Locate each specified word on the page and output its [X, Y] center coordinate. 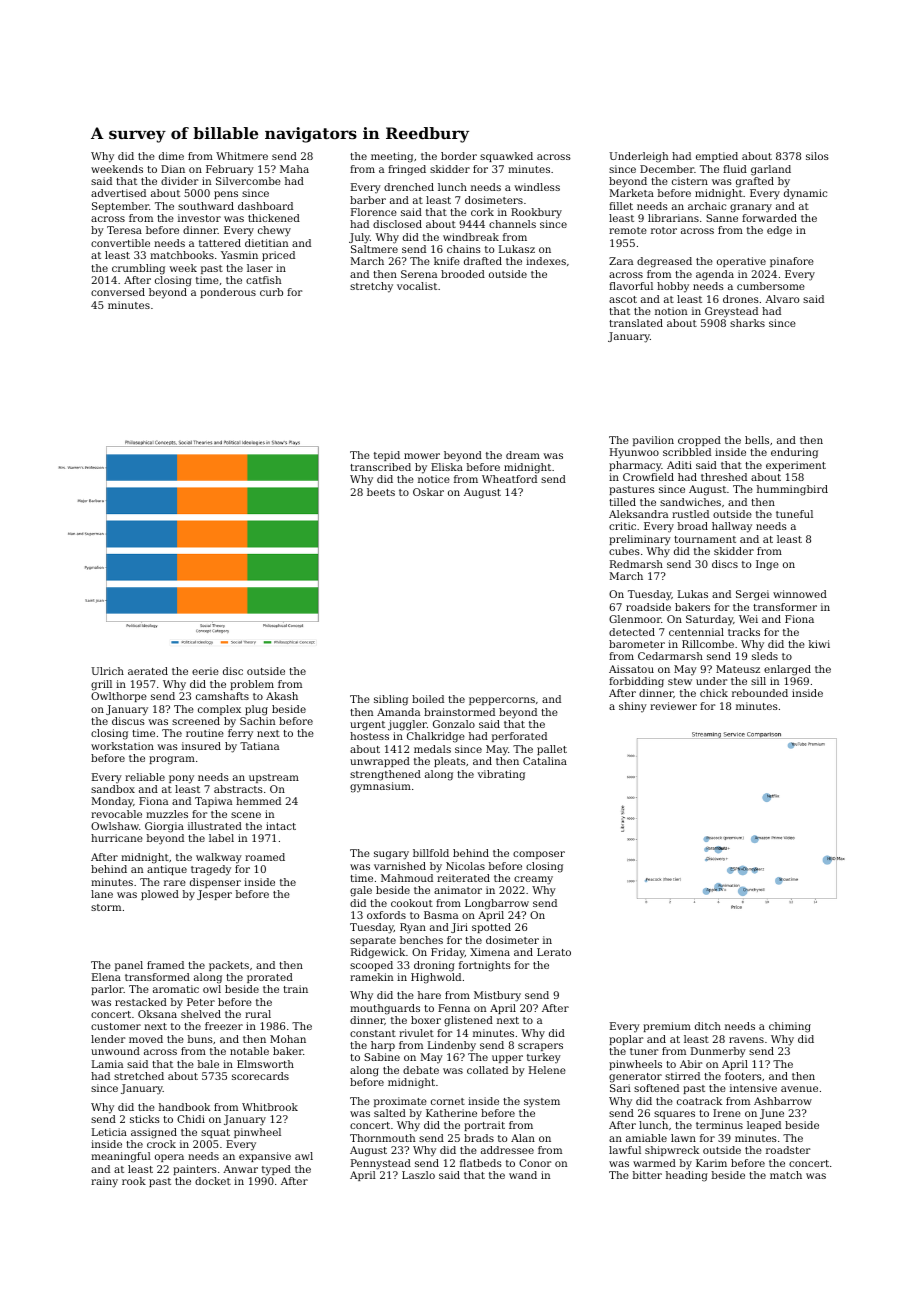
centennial [696, 632]
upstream [274, 778]
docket [213, 1181]
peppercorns [502, 701]
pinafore [792, 262]
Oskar [428, 492]
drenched [409, 187]
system [542, 1103]
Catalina [545, 761]
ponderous [228, 293]
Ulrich [107, 671]
